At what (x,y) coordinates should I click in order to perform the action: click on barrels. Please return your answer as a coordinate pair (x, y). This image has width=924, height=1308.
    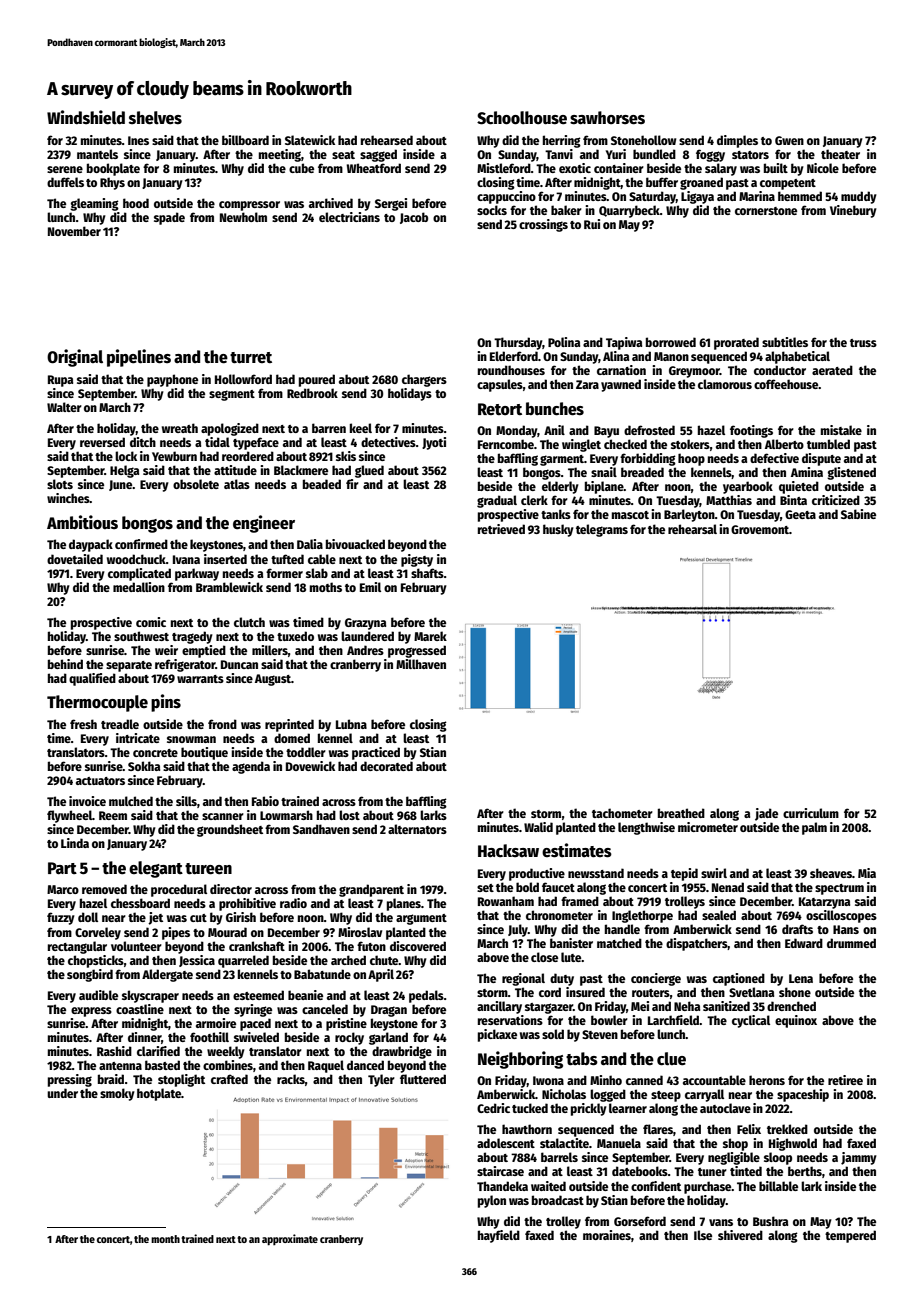
    Looking at the image, I should click on (559, 1157).
